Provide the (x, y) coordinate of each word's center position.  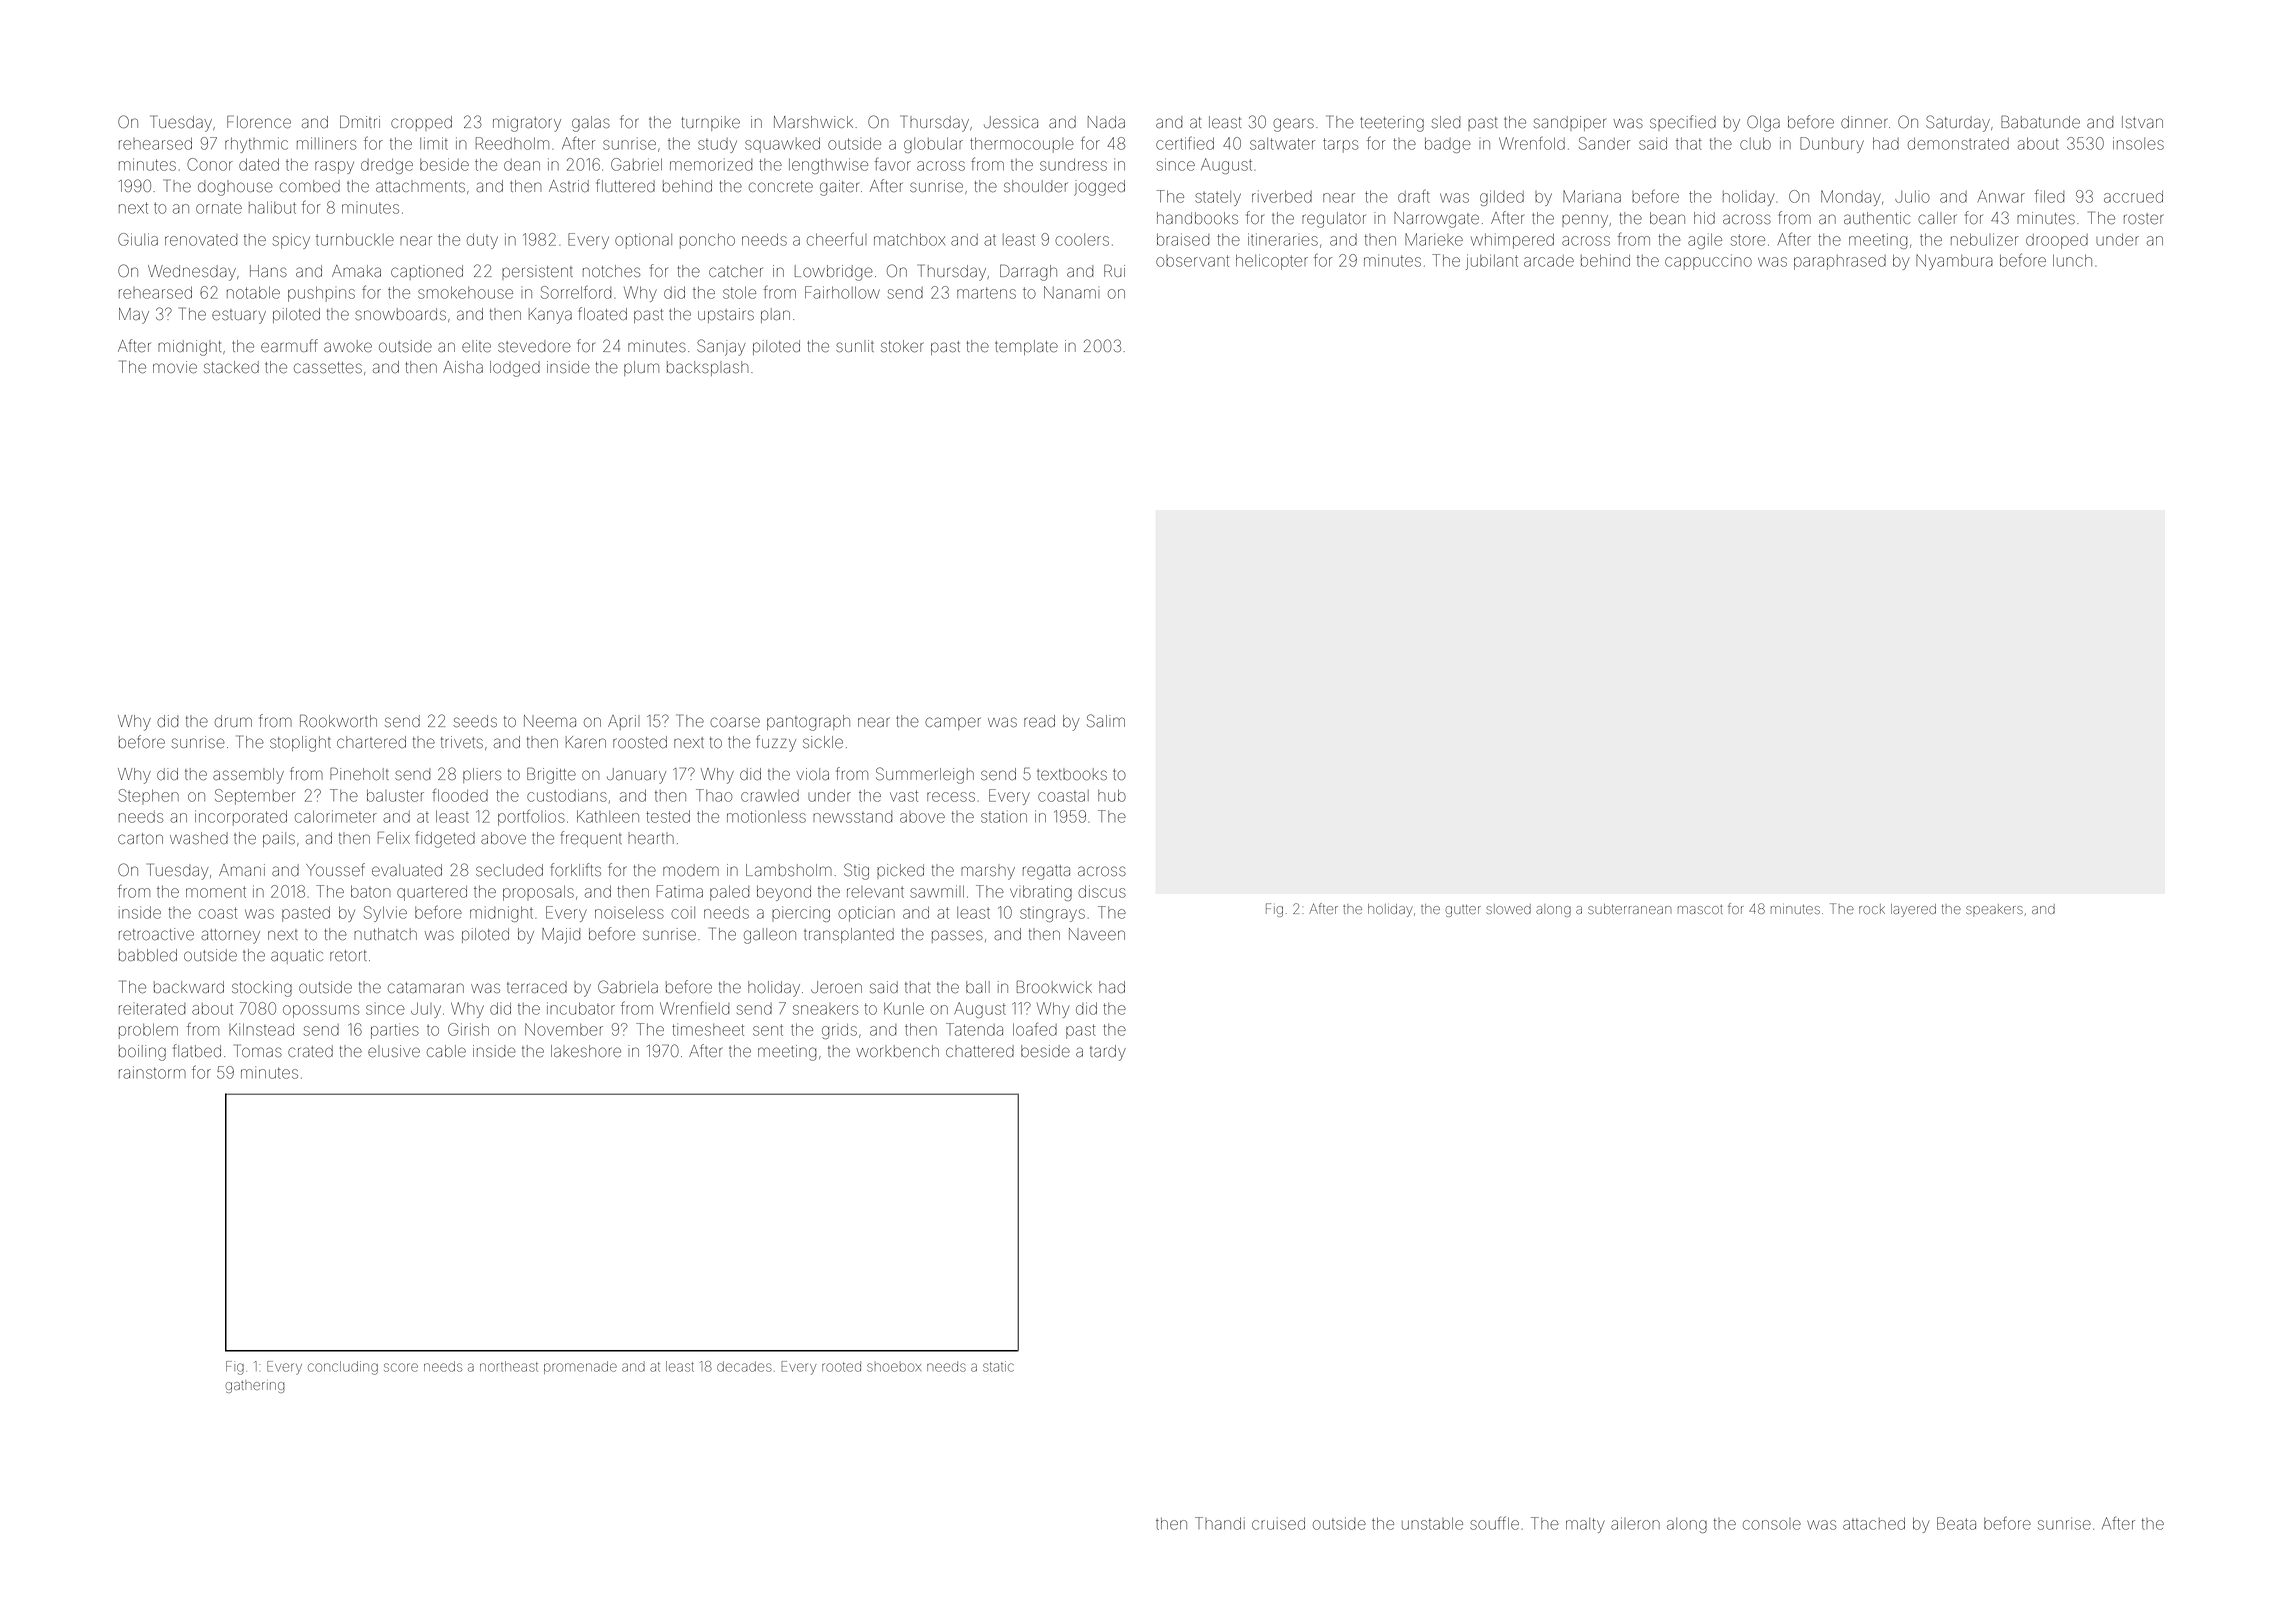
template (1026, 347)
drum (233, 721)
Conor (210, 164)
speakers (1994, 910)
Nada (1106, 122)
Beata (1956, 1523)
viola (812, 774)
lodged (515, 369)
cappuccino (1708, 262)
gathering (255, 1386)
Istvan (2142, 122)
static (998, 1366)
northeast (509, 1366)
